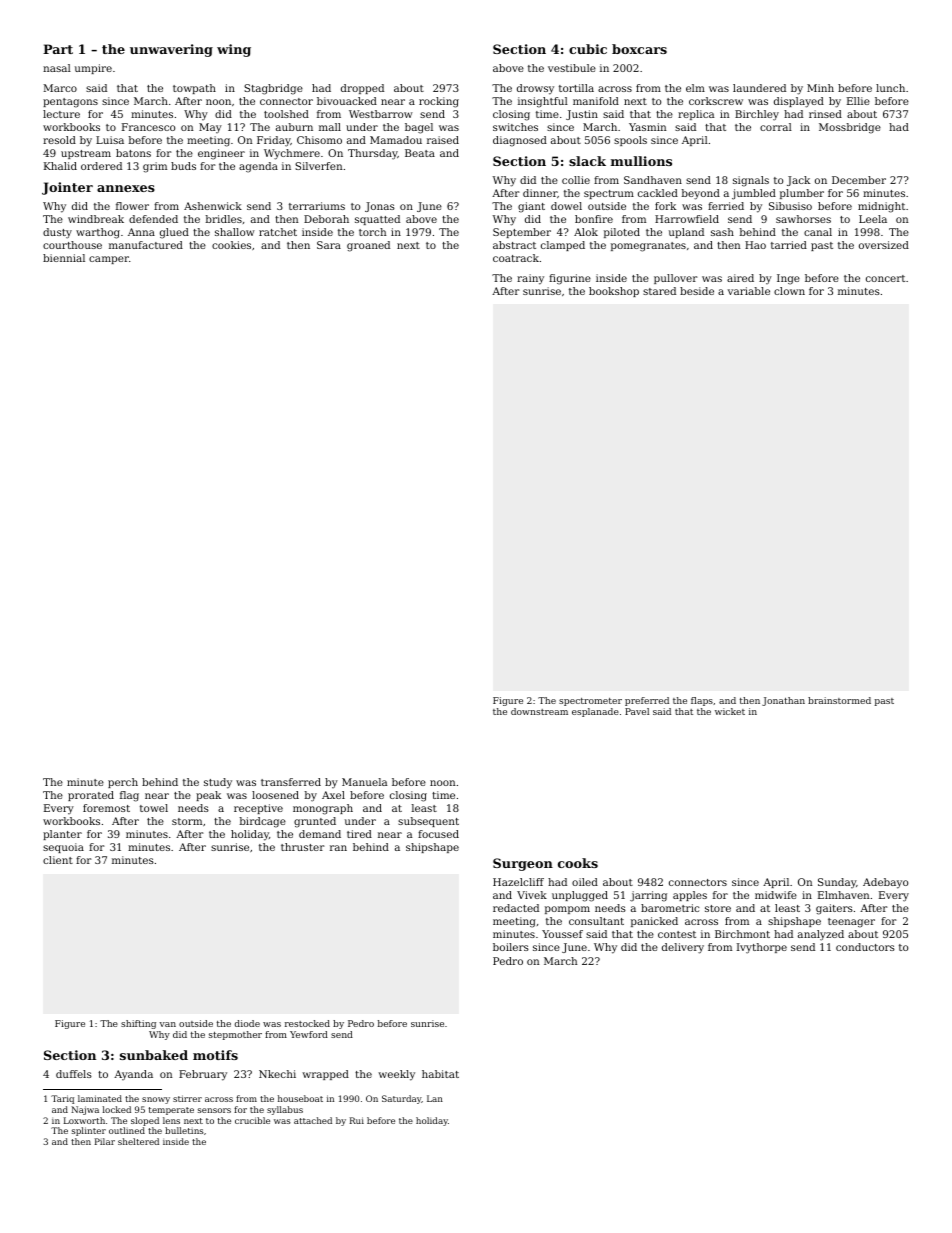 This screenshot has width=952, height=1233. What do you see at coordinates (138, 1141) in the screenshot?
I see `sheltered` at bounding box center [138, 1141].
